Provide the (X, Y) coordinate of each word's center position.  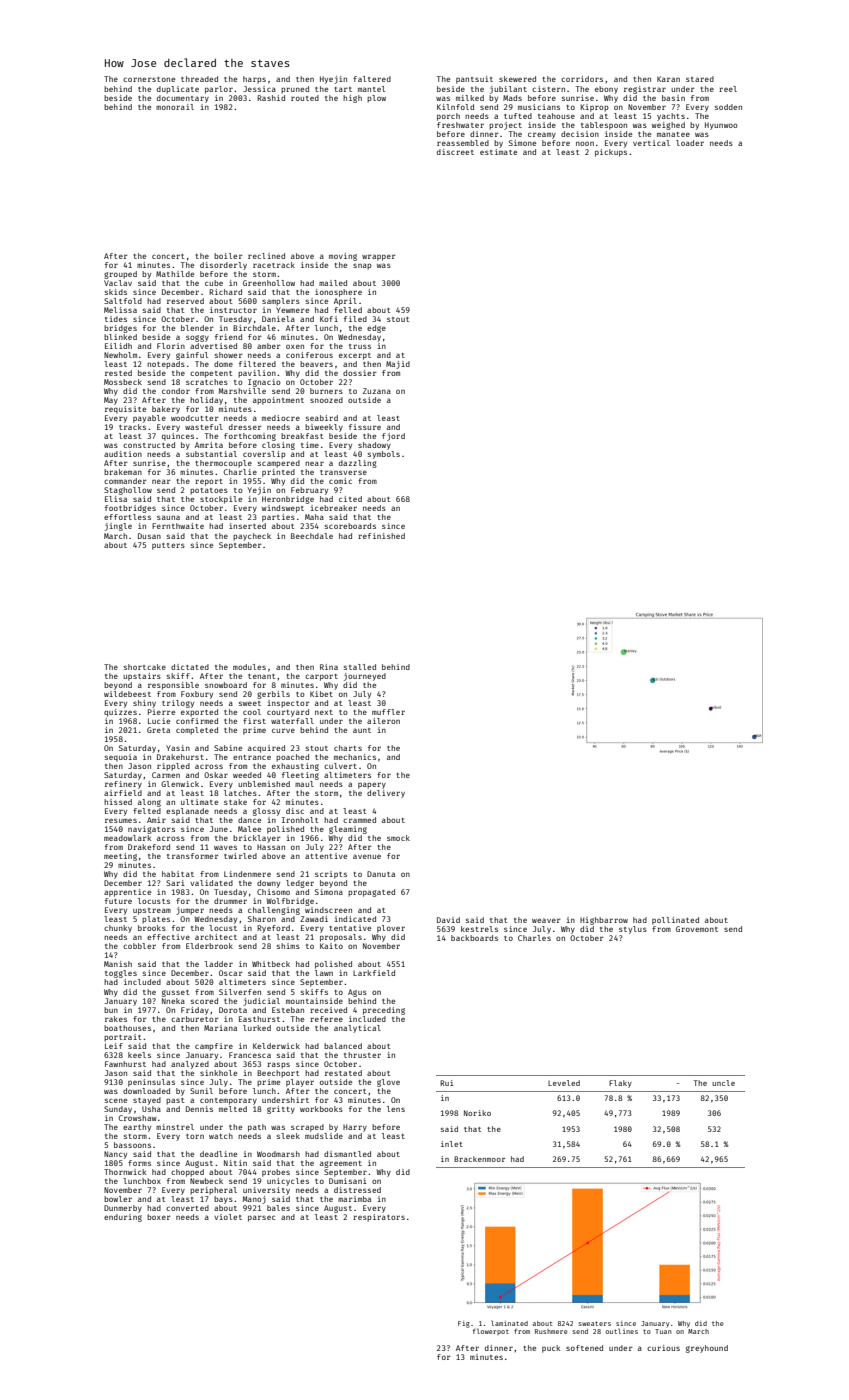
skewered (517, 79)
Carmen (166, 775)
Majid (398, 365)
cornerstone (149, 79)
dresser (245, 427)
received (328, 1010)
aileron (383, 721)
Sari (175, 883)
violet (228, 1217)
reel (728, 89)
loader (690, 143)
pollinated (675, 921)
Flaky (620, 1084)
